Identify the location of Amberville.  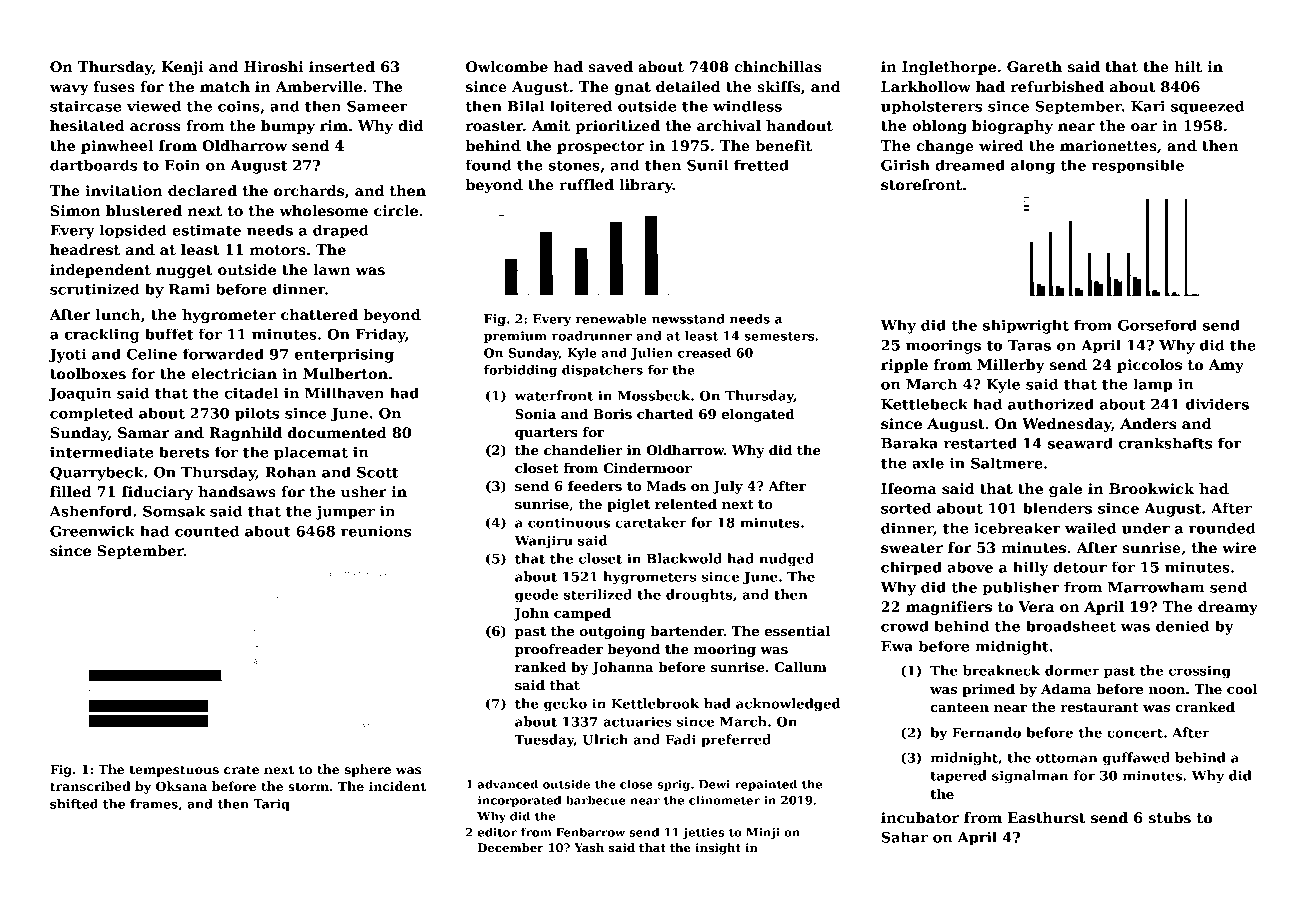
(318, 86).
